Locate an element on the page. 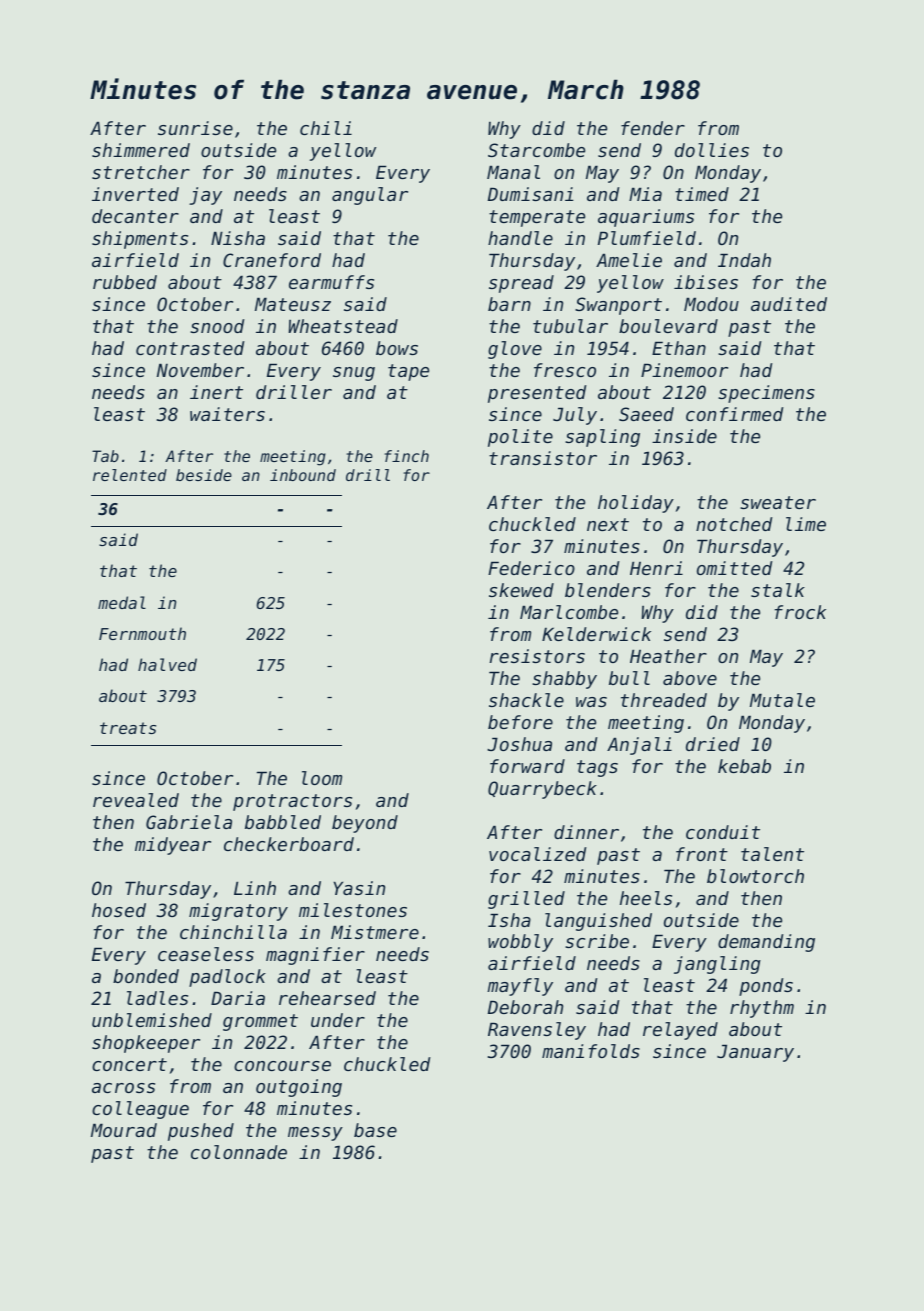  pushed is located at coordinates (201, 1132).
